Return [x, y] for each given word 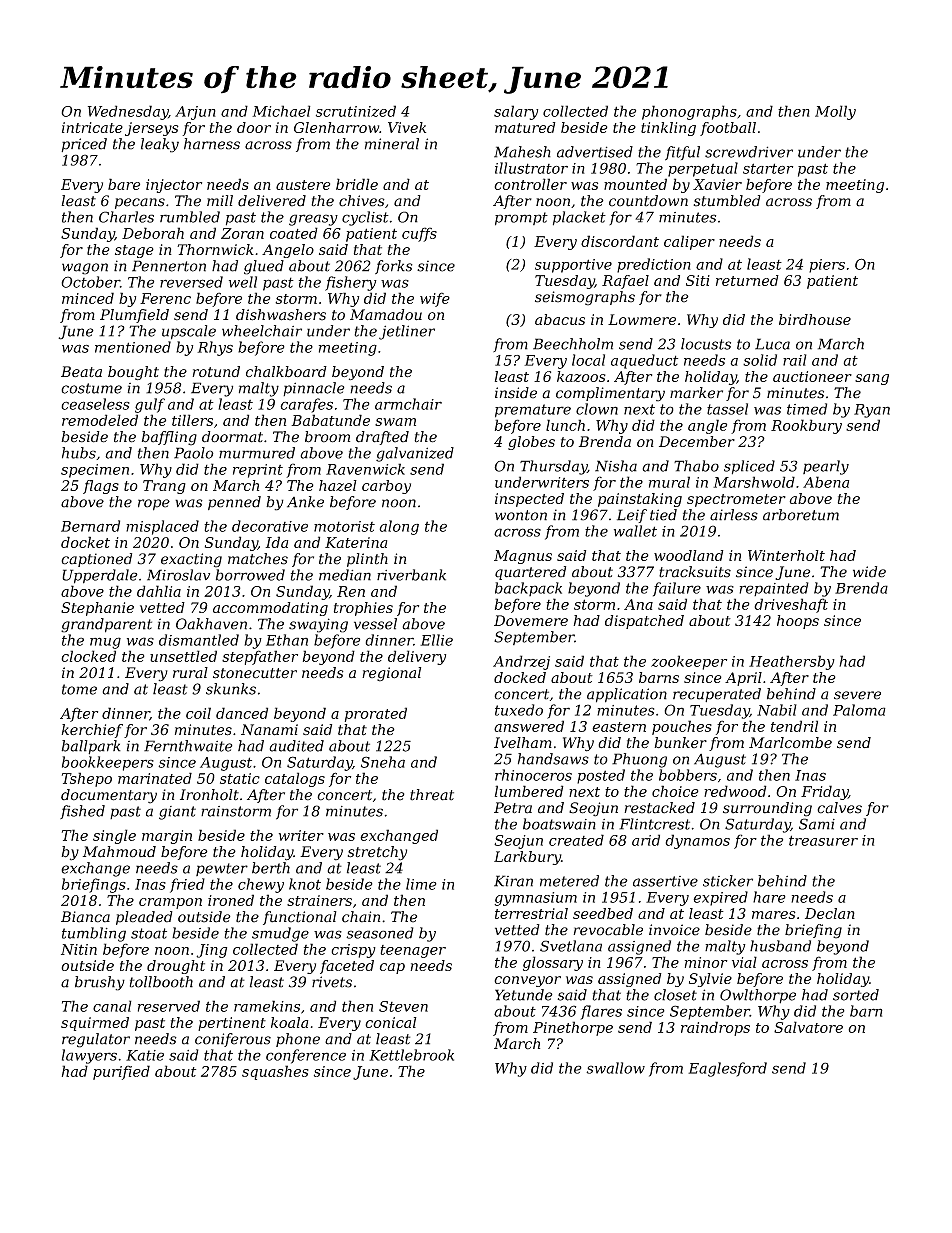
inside [516, 393]
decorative [270, 526]
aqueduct [644, 361]
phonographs [689, 112]
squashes [275, 1072]
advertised [595, 152]
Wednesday [128, 112]
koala [289, 1022]
